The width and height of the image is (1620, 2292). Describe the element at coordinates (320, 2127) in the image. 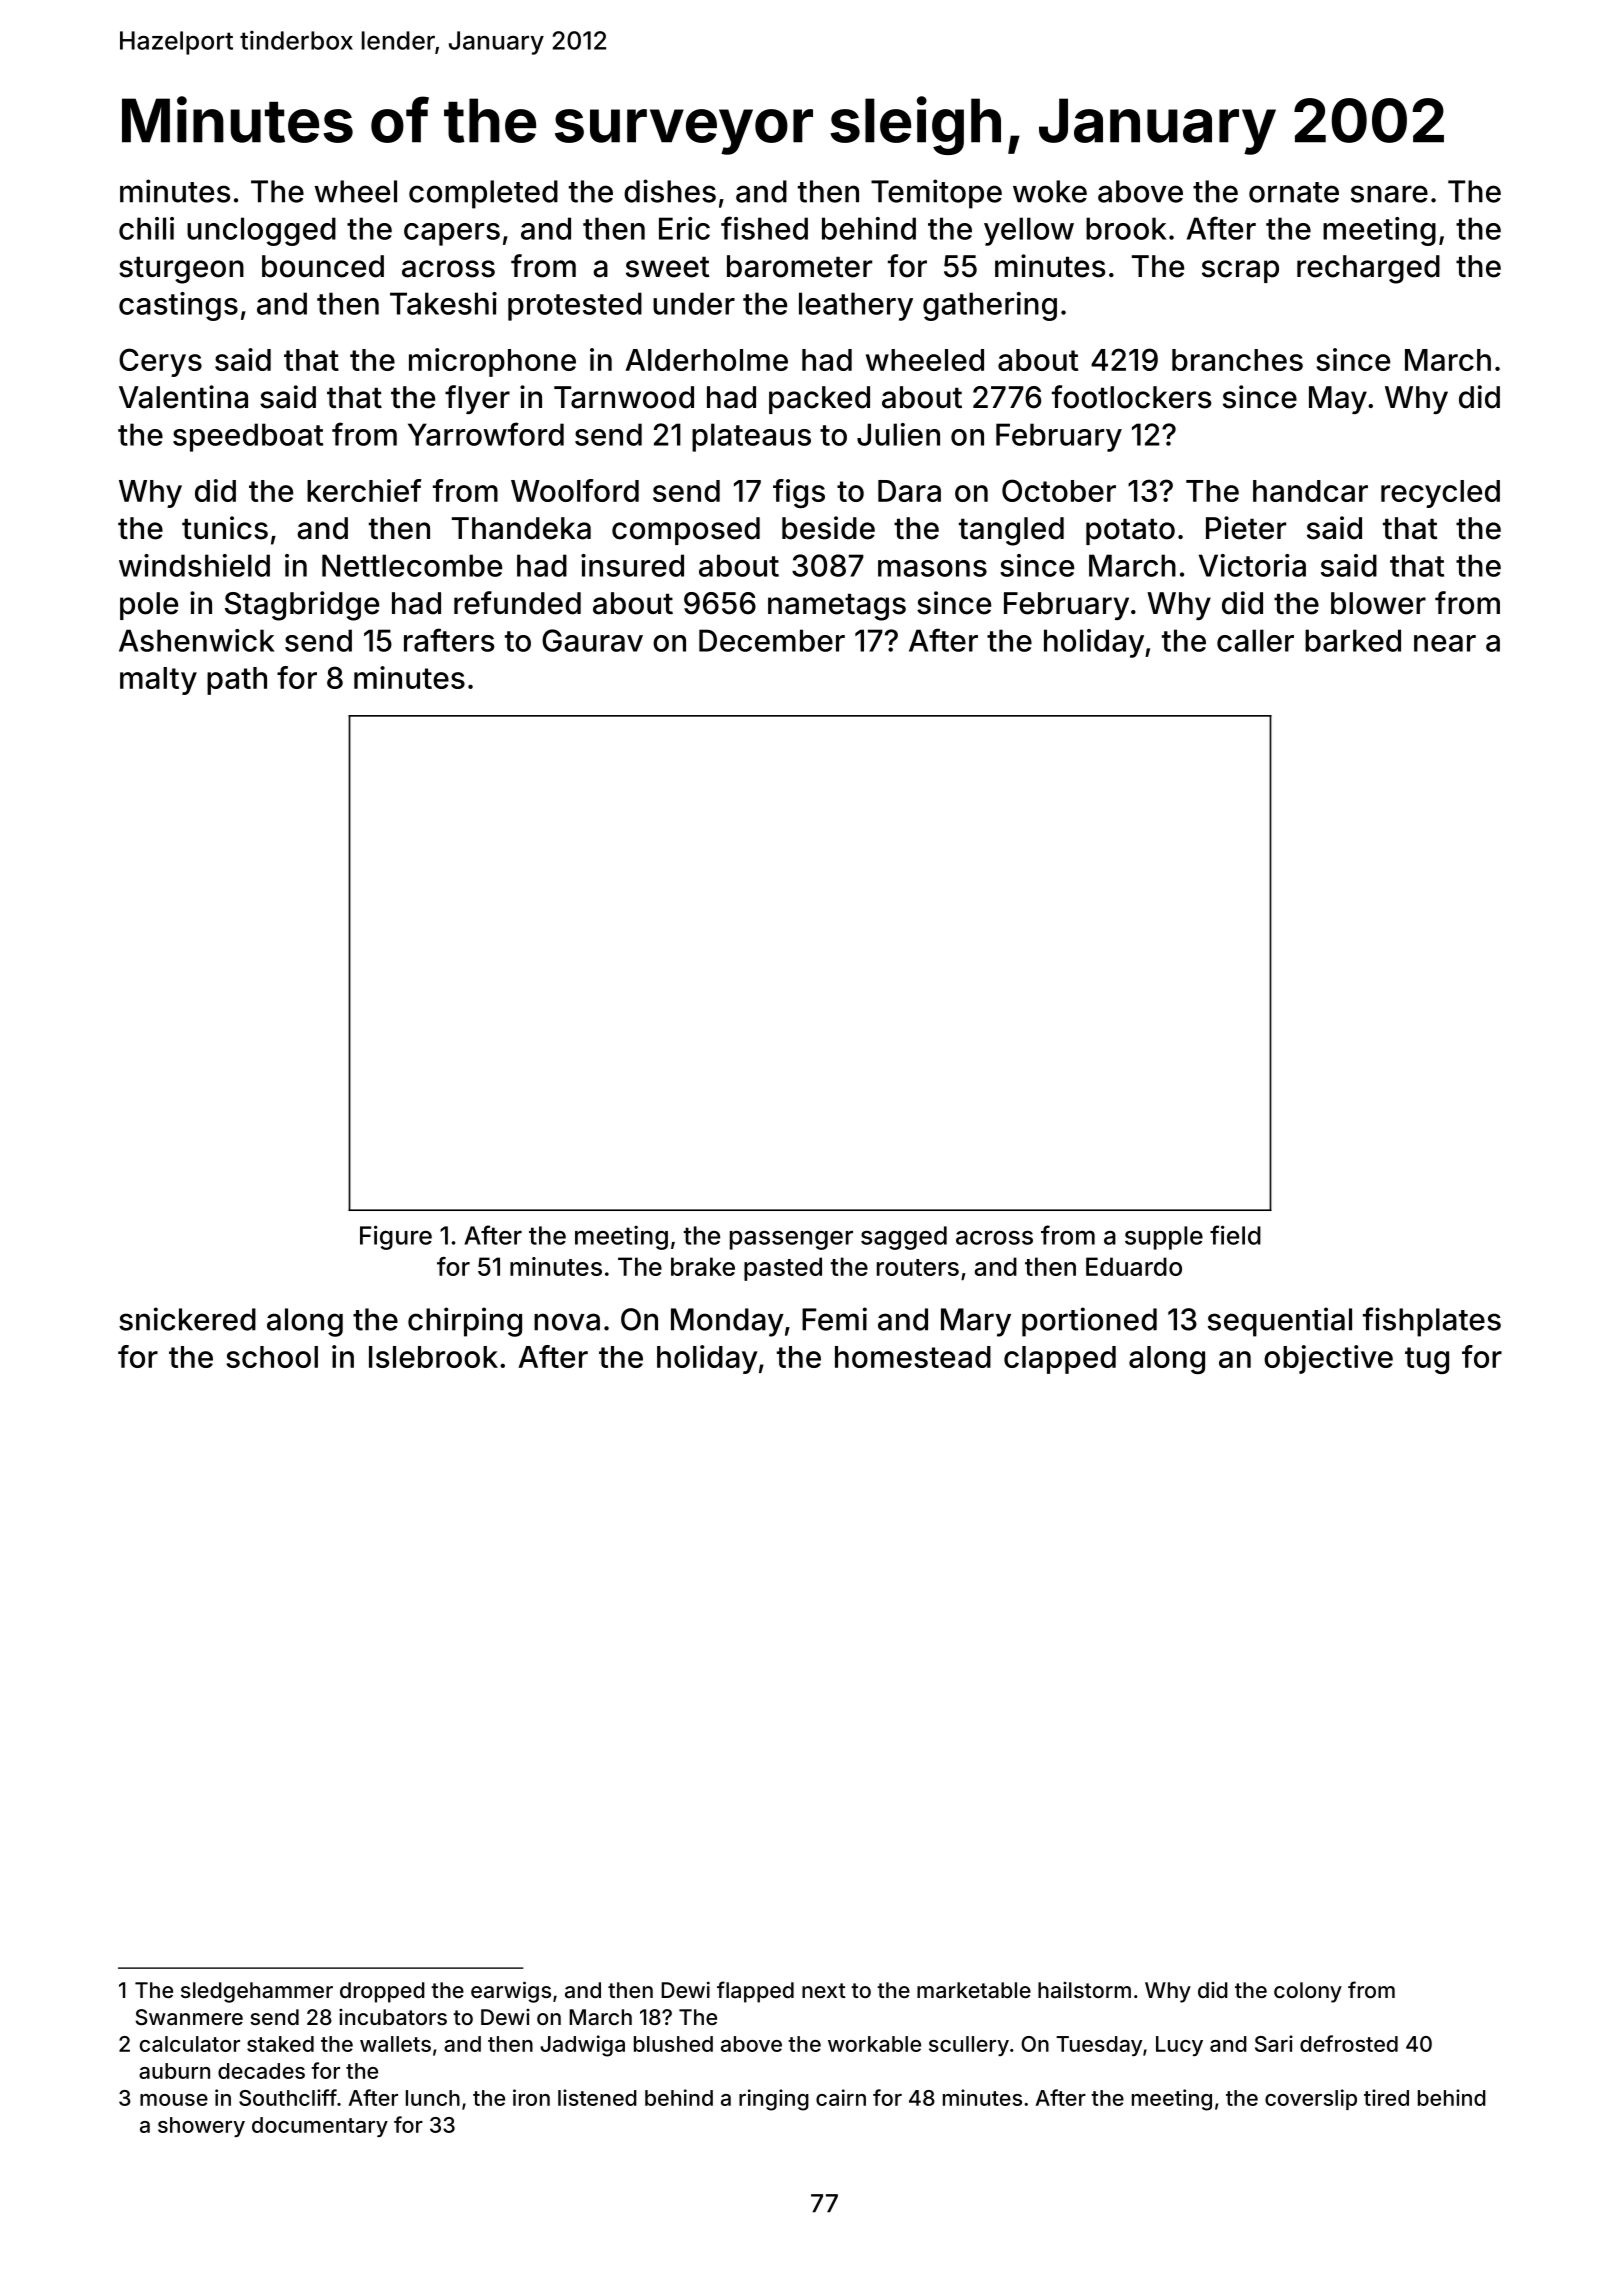

I see `documentary` at that location.
